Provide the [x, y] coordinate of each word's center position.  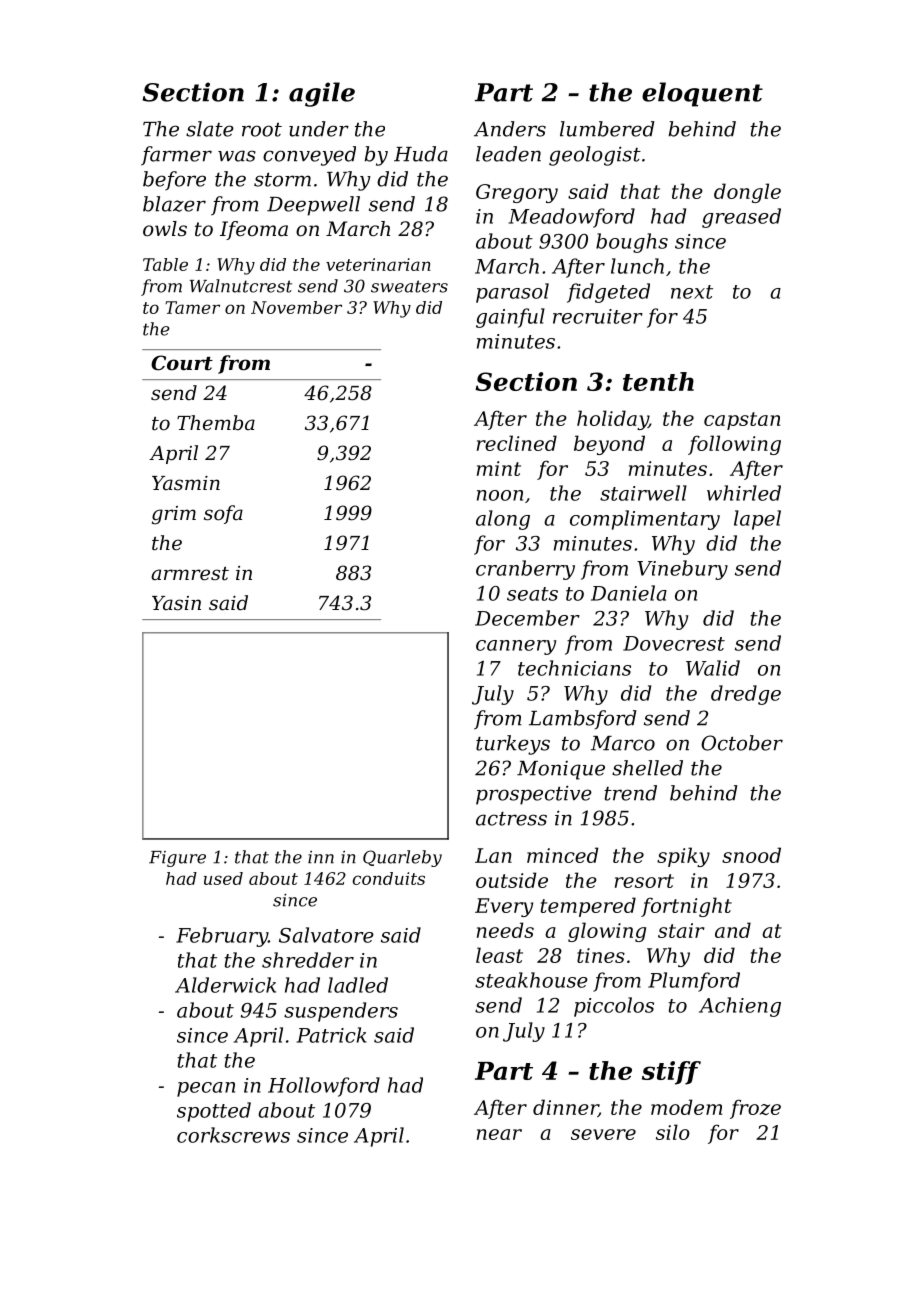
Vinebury [682, 570]
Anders [510, 129]
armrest [190, 574]
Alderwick [225, 985]
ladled [358, 985]
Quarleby [402, 858]
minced [562, 855]
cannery [516, 647]
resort [644, 881]
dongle [747, 193]
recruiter [598, 316]
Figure [177, 859]
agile [322, 94]
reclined [517, 443]
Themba [216, 423]
